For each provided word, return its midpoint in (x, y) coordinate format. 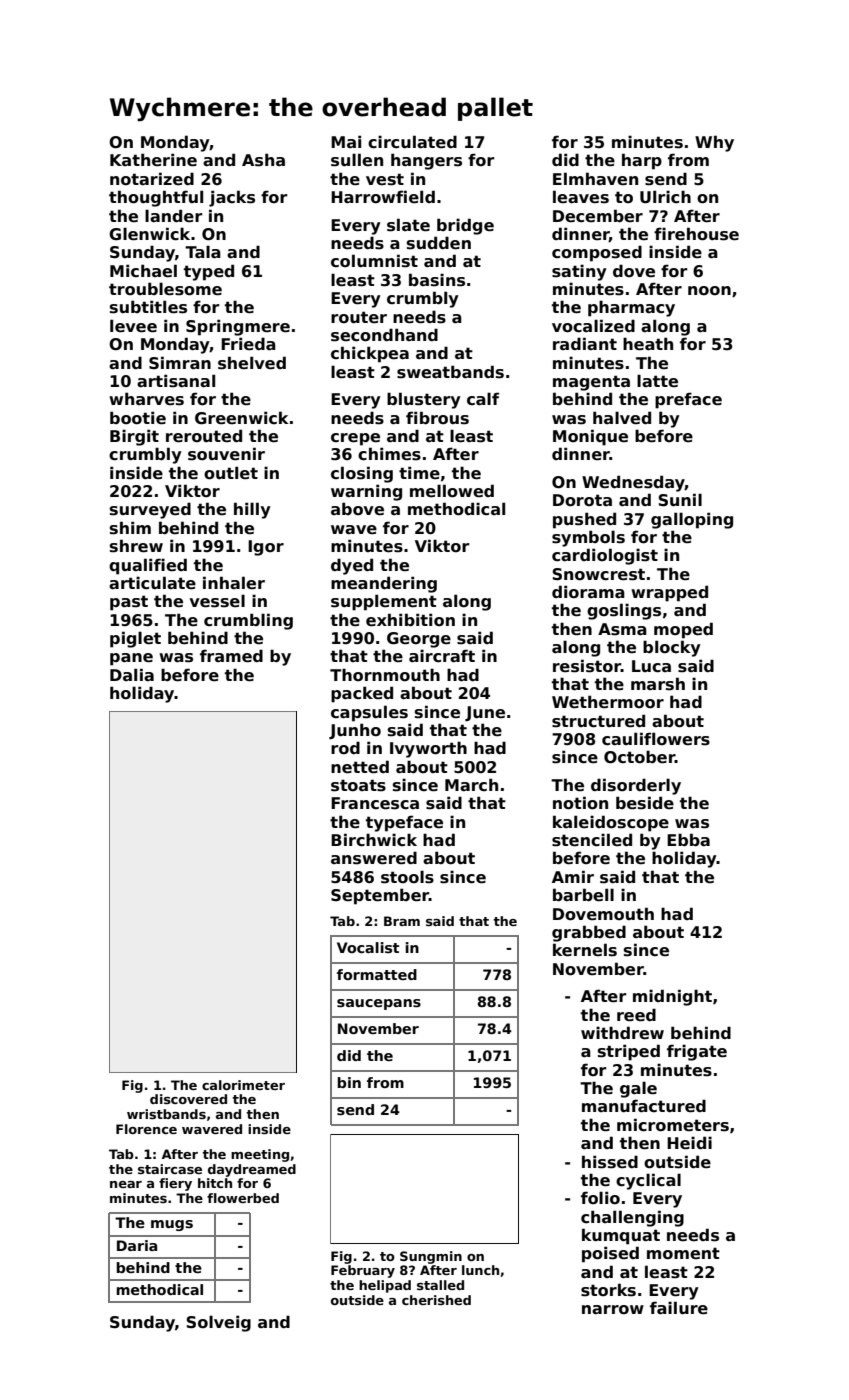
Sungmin (431, 1257)
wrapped (669, 593)
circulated (412, 142)
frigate (697, 1052)
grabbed (589, 933)
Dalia (132, 674)
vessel (217, 601)
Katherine (153, 160)
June (485, 713)
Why (714, 143)
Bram (402, 921)
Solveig (218, 1323)
